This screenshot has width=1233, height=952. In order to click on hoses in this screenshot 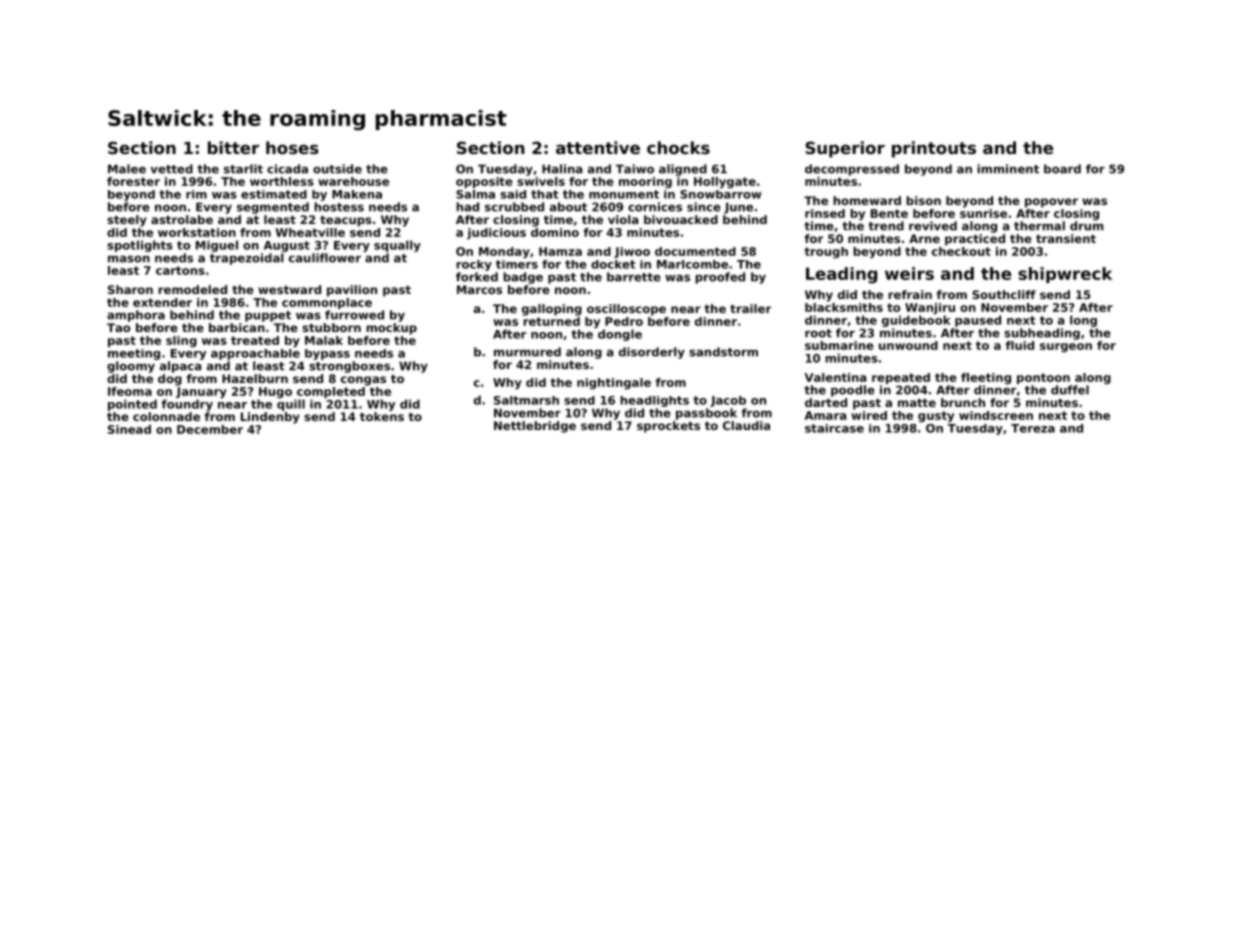, I will do `click(292, 147)`.
